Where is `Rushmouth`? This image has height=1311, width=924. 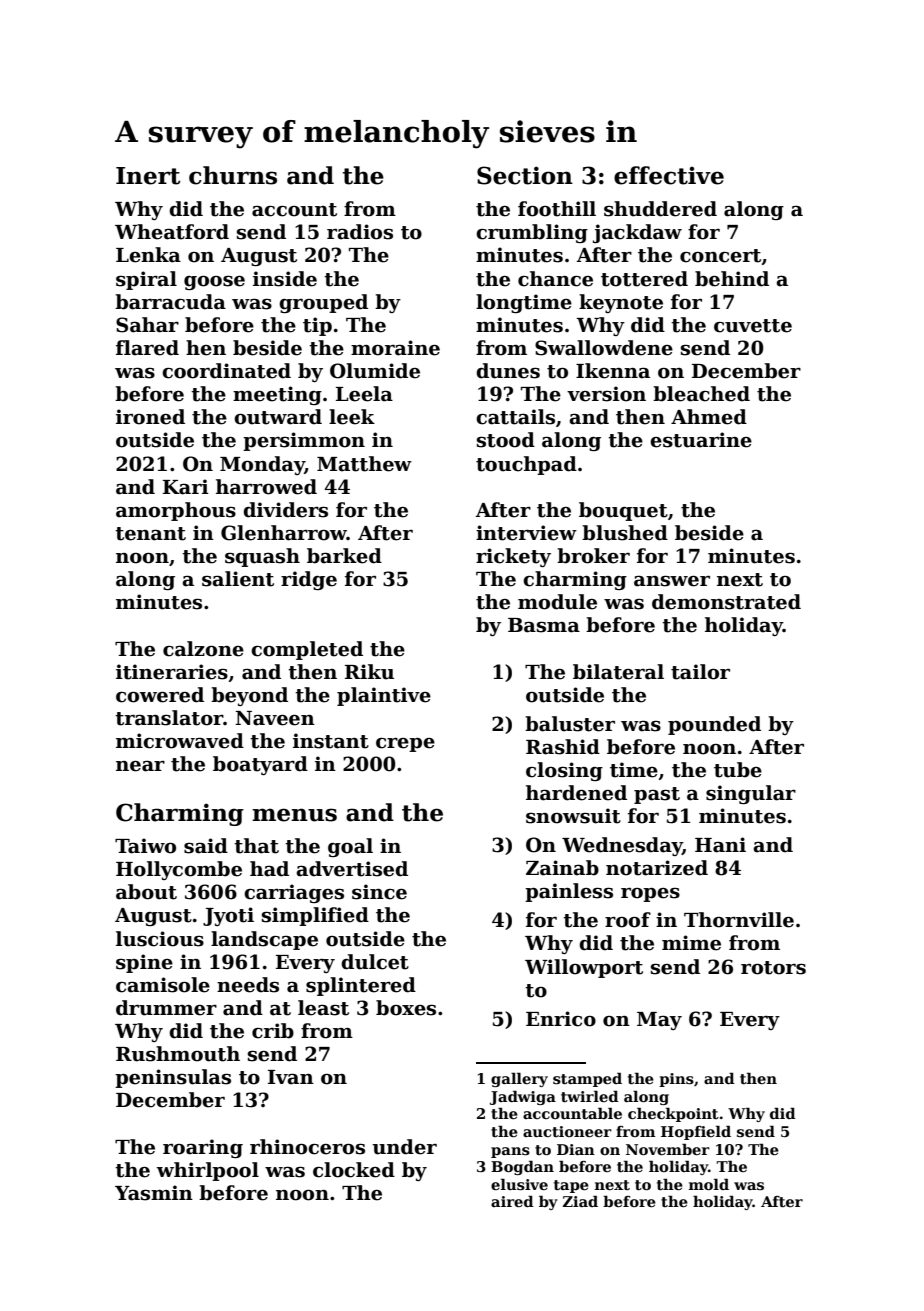 Rushmouth is located at coordinates (178, 1054).
